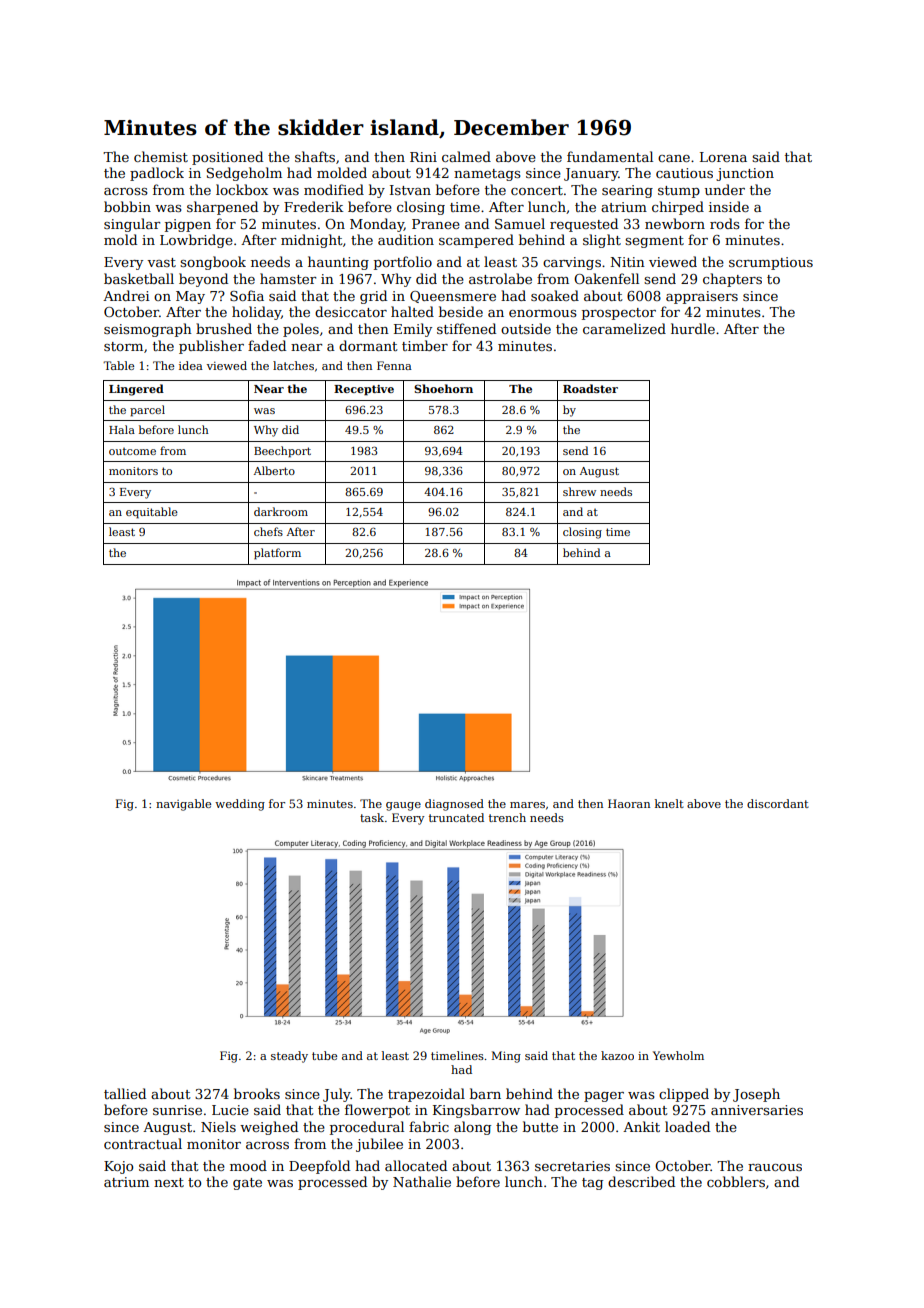 This screenshot has width=924, height=1308. What do you see at coordinates (277, 554) in the screenshot?
I see `platform` at bounding box center [277, 554].
